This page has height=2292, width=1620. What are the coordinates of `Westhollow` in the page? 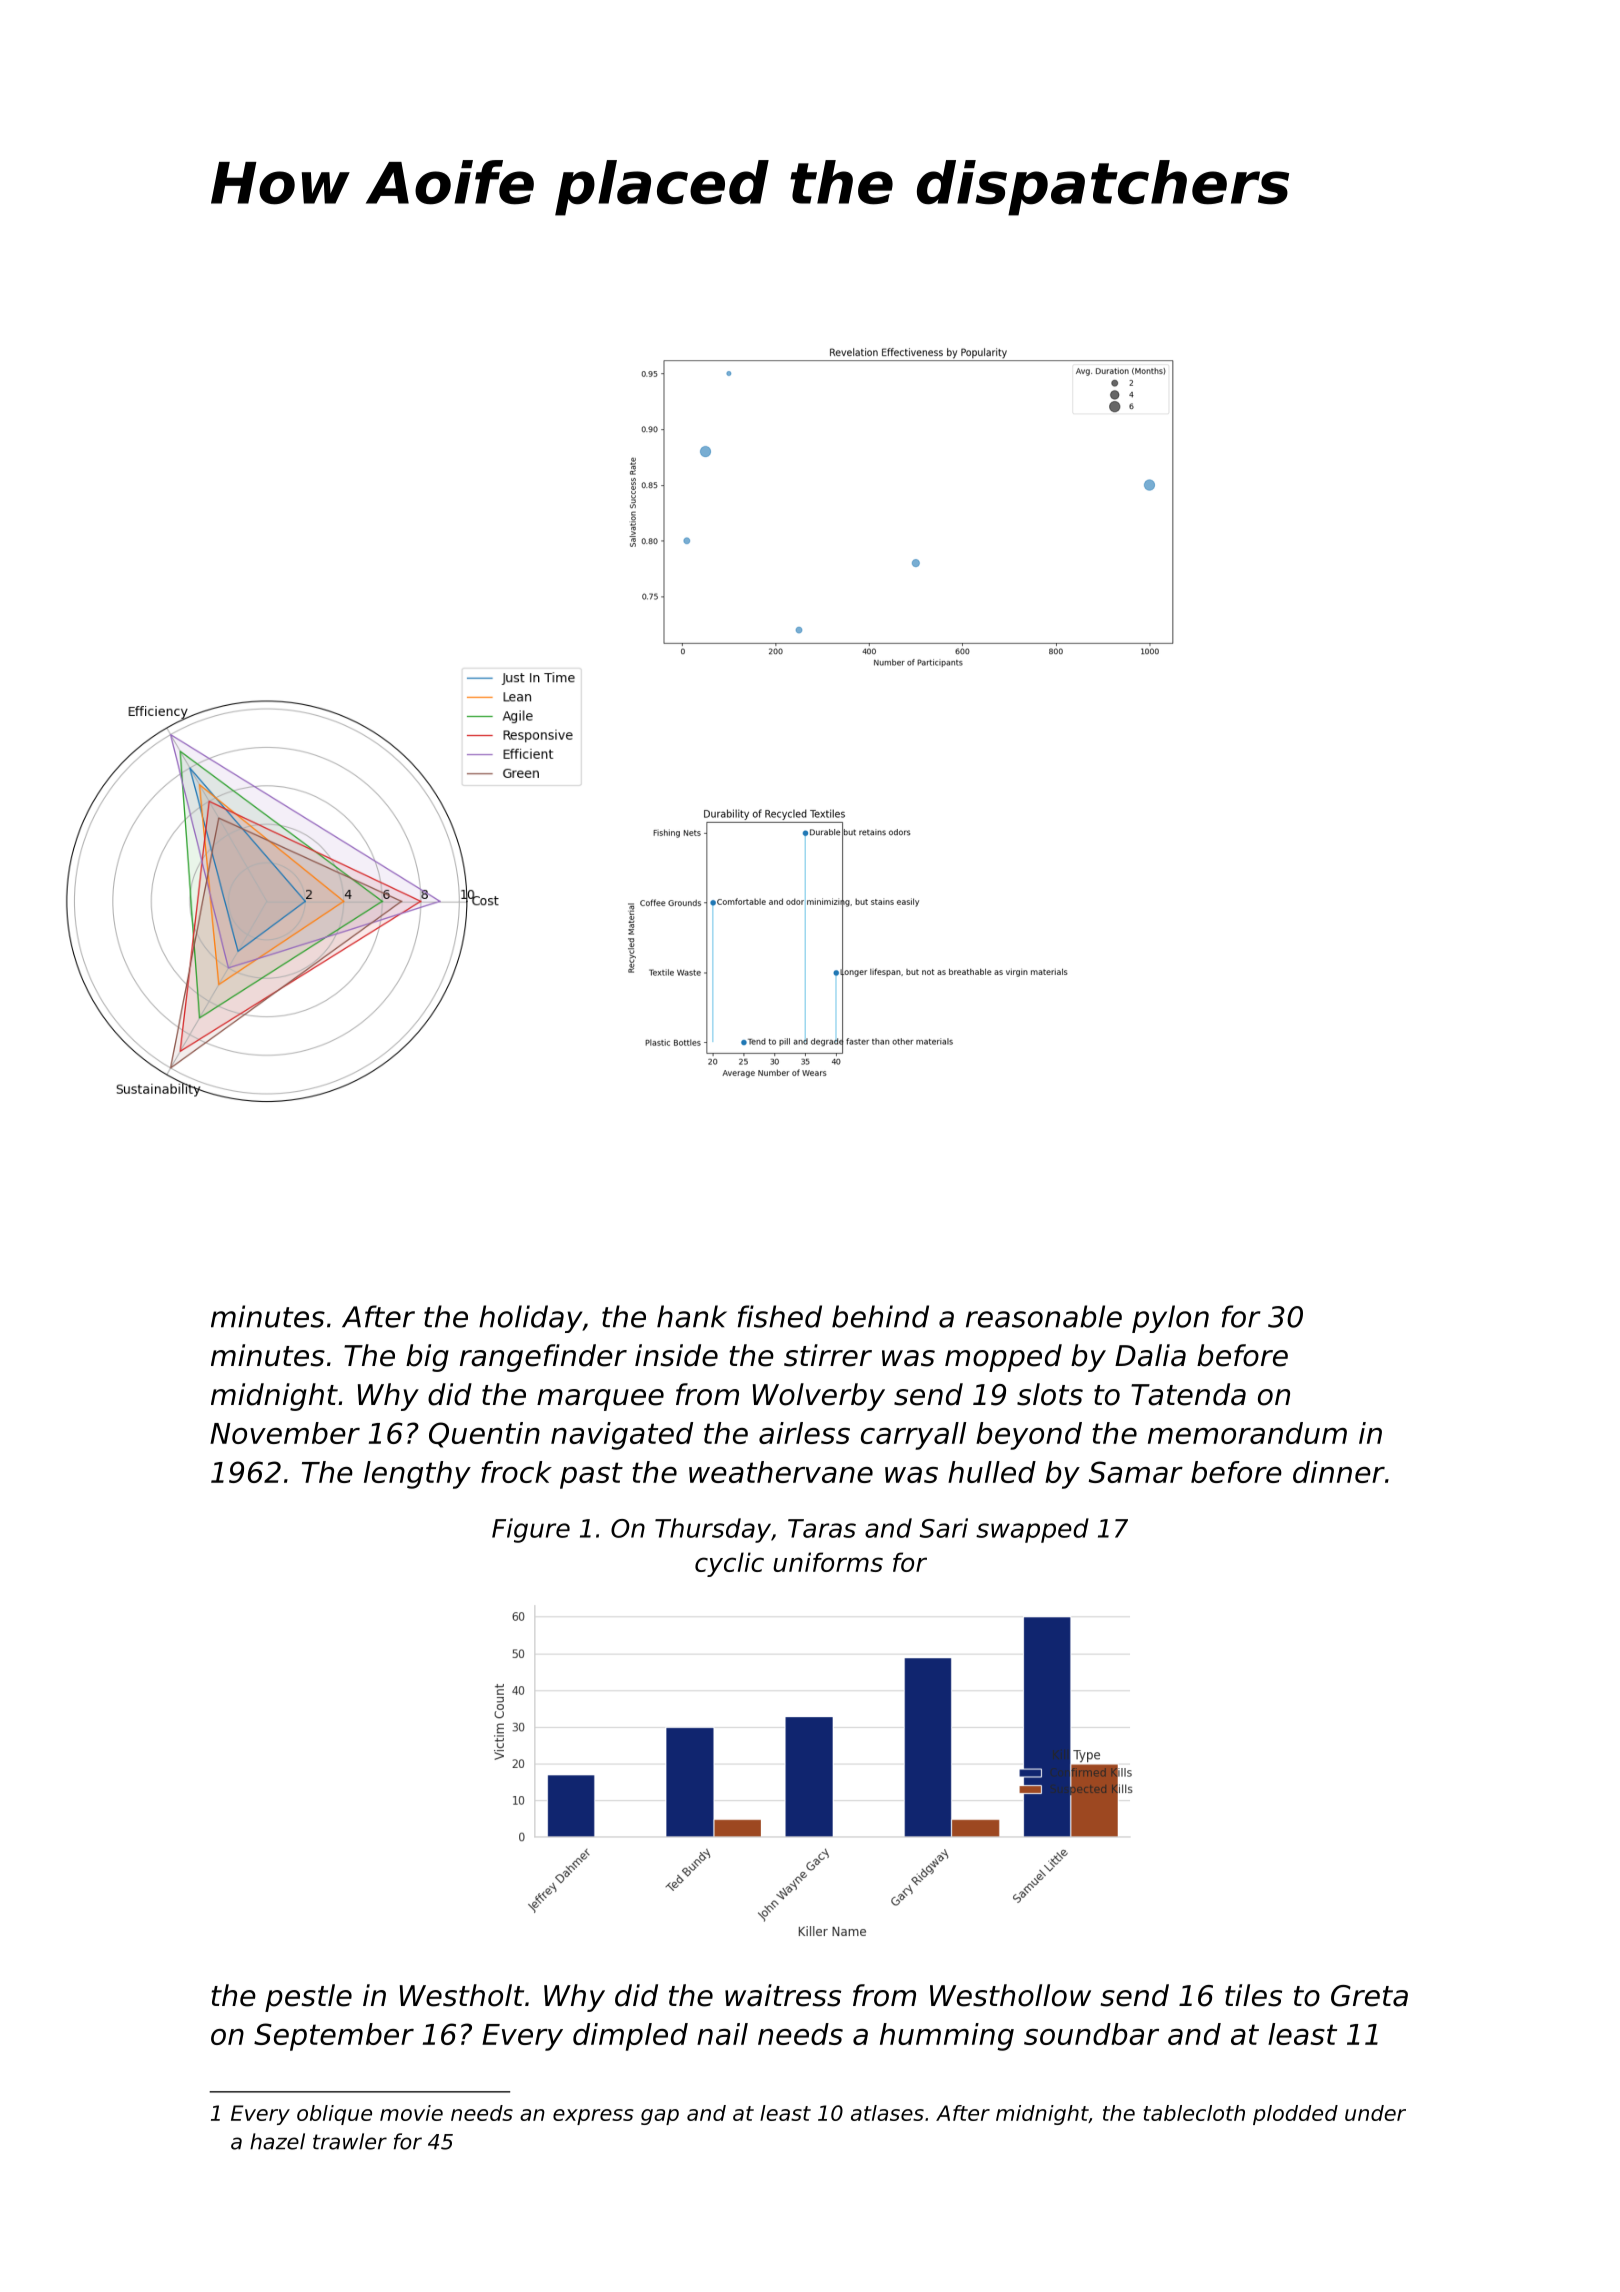 It's located at (1010, 1995).
